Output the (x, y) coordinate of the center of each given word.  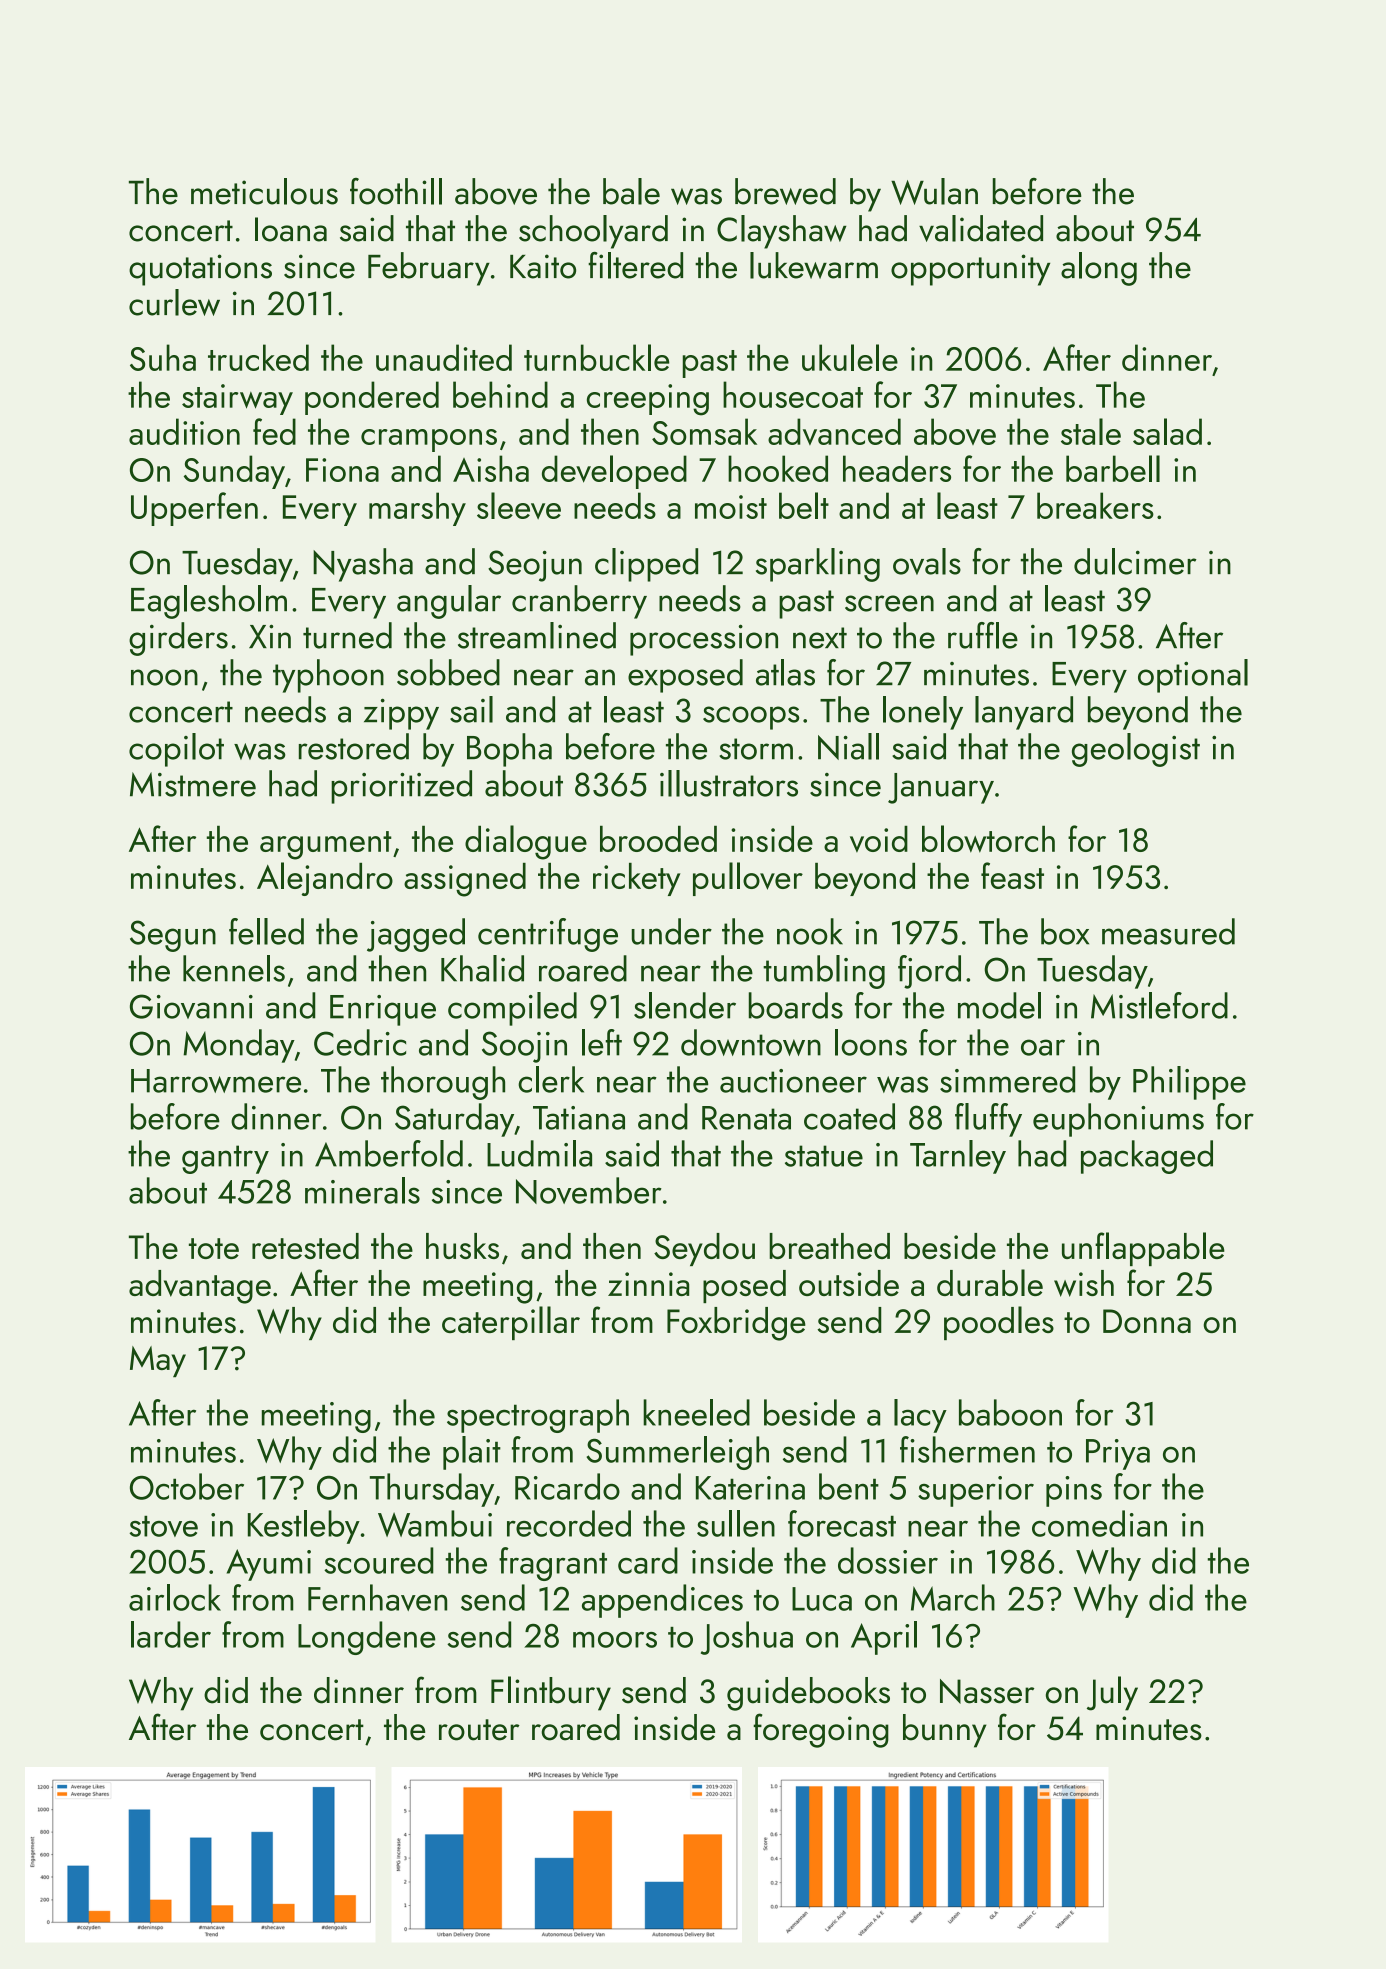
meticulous (264, 191)
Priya (1118, 1454)
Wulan (934, 191)
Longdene (367, 1638)
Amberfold (389, 1153)
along (1099, 269)
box (1065, 931)
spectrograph (538, 1416)
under (672, 931)
